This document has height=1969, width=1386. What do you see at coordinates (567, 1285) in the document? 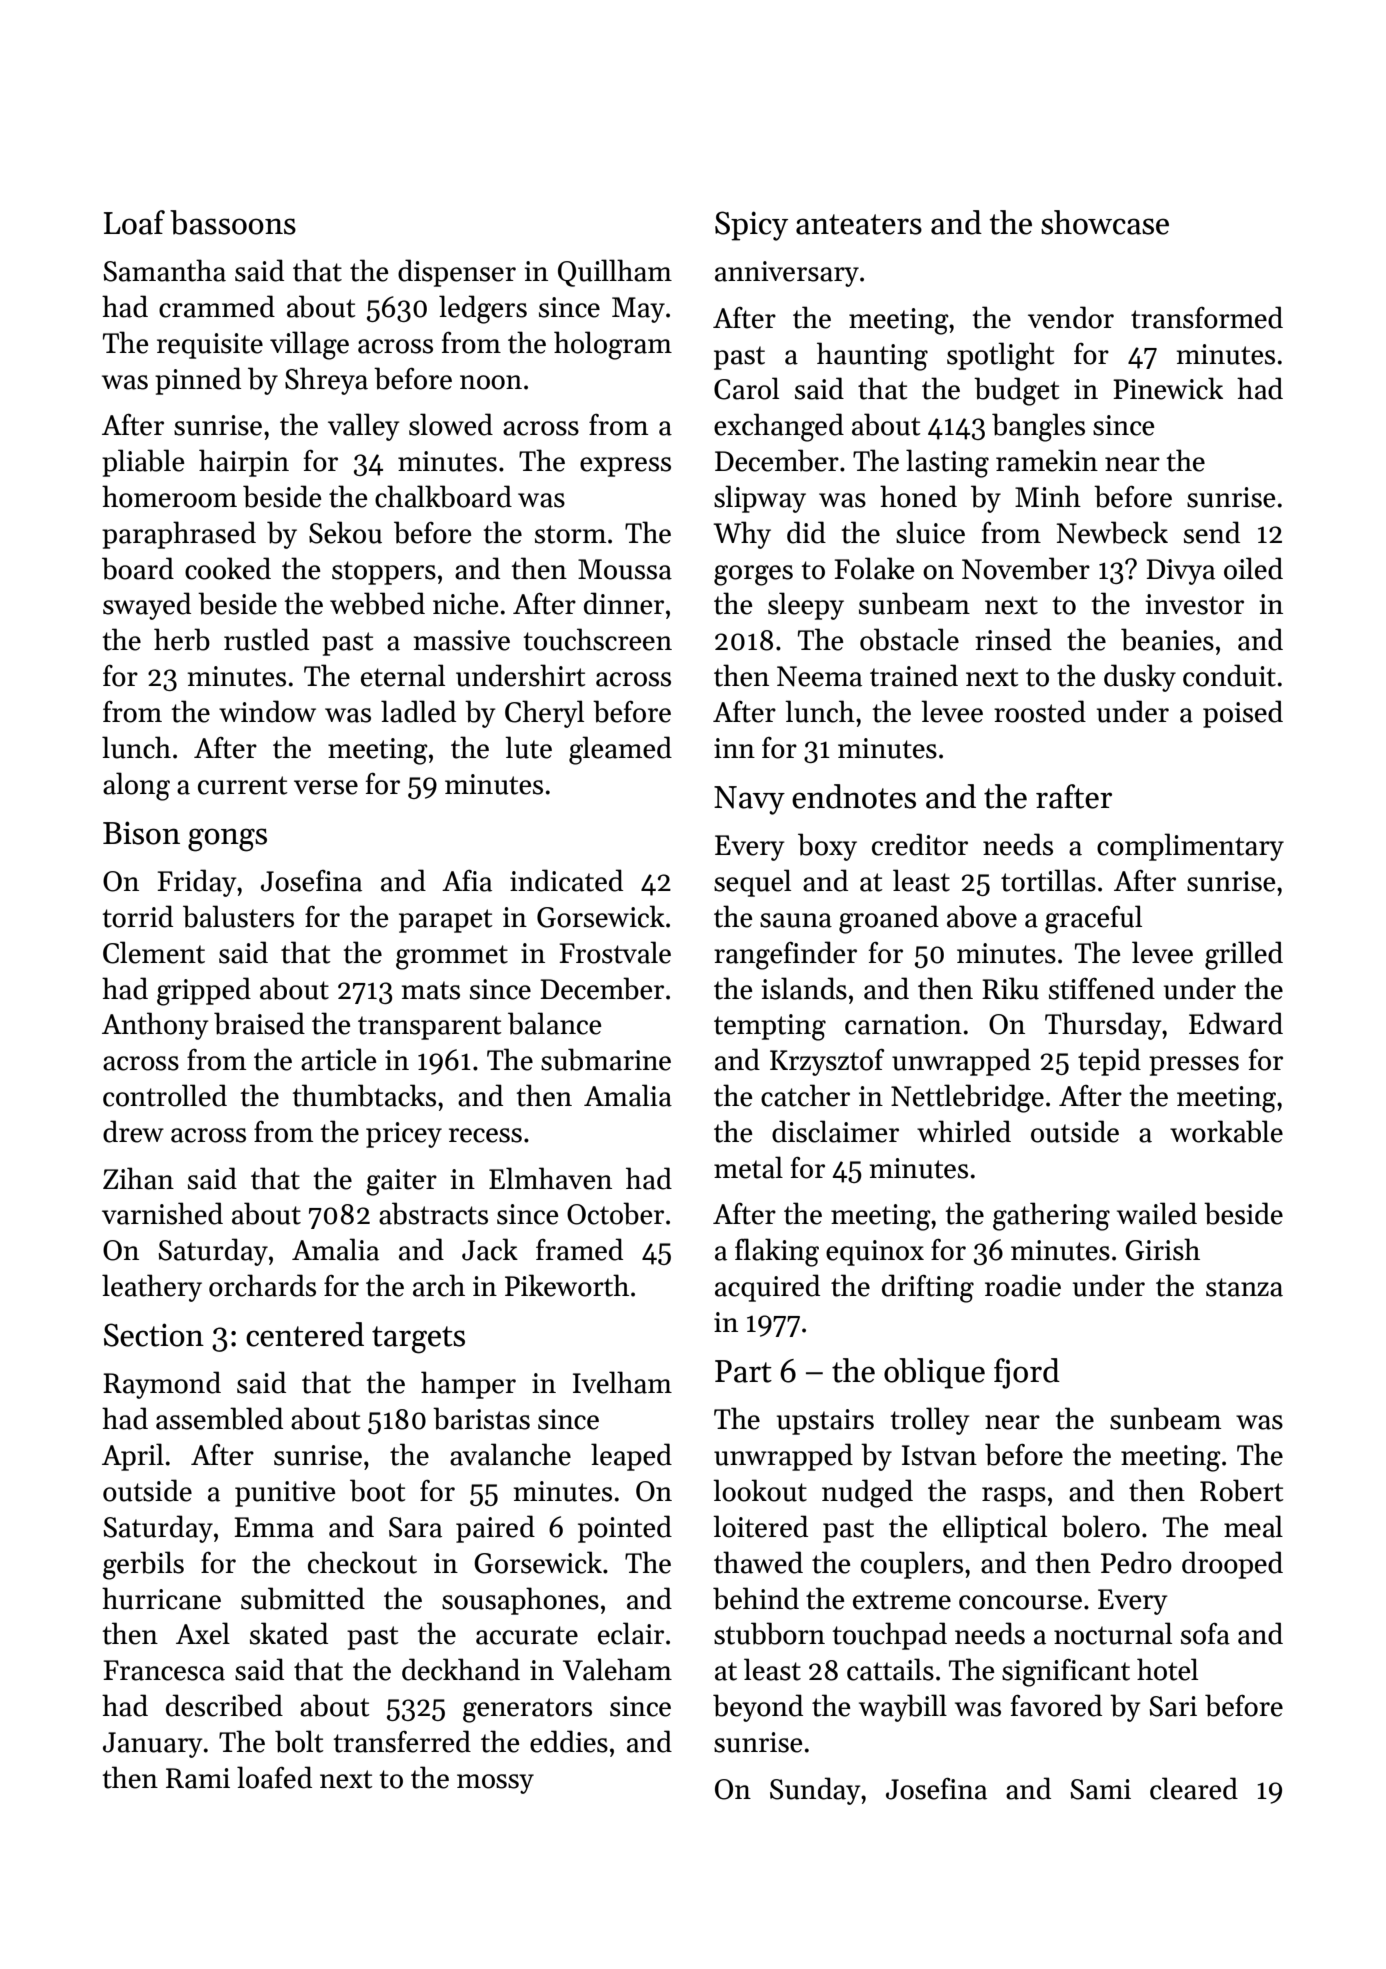
I see `Pikeworth` at bounding box center [567, 1285].
